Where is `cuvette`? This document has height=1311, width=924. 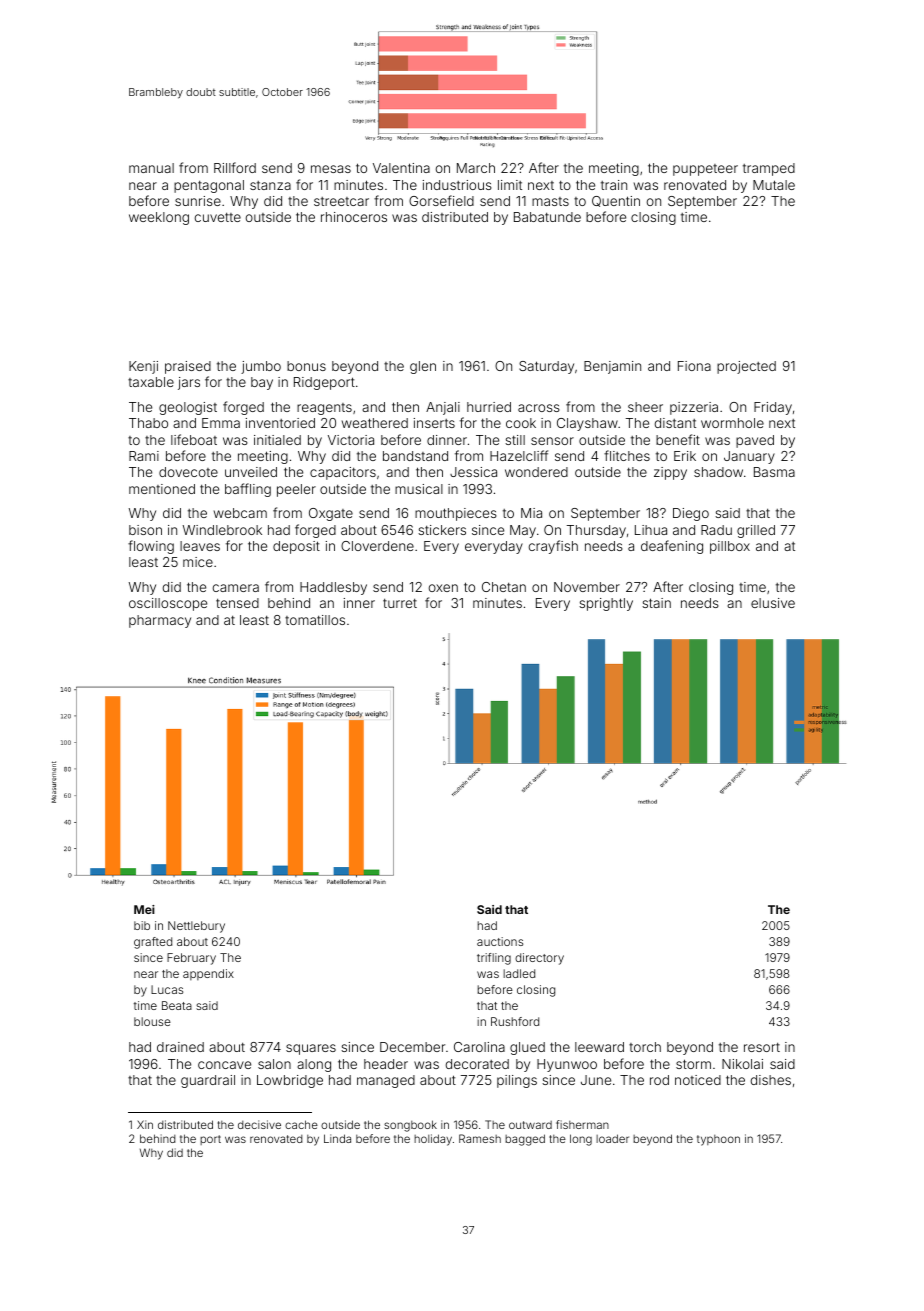 cuvette is located at coordinates (218, 217).
